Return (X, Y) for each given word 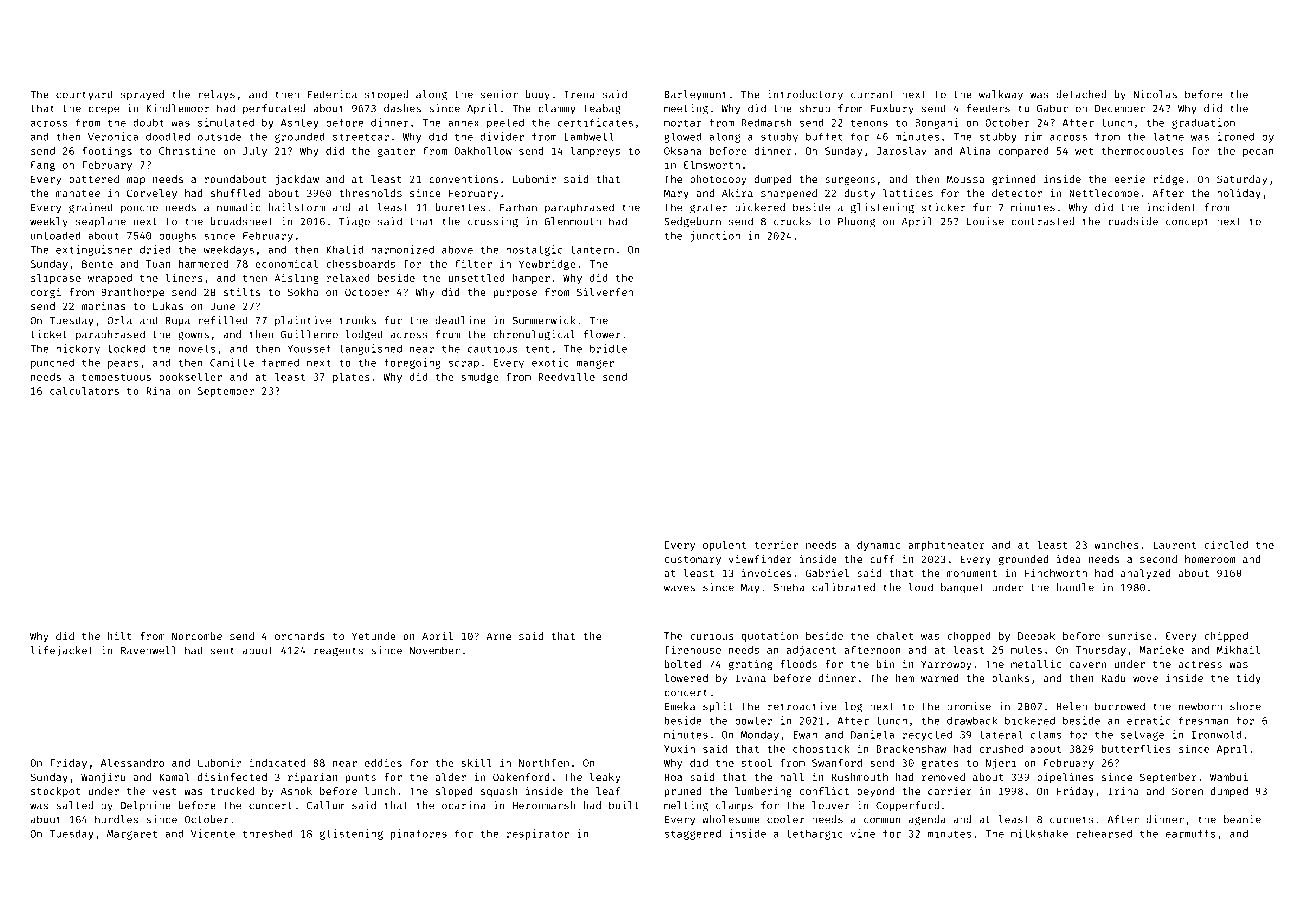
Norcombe (197, 636)
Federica (332, 94)
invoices (766, 573)
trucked (232, 791)
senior (499, 94)
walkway (1001, 95)
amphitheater (947, 546)
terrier (776, 544)
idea (1069, 559)
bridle (608, 348)
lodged (364, 335)
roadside (1133, 221)
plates (351, 378)
